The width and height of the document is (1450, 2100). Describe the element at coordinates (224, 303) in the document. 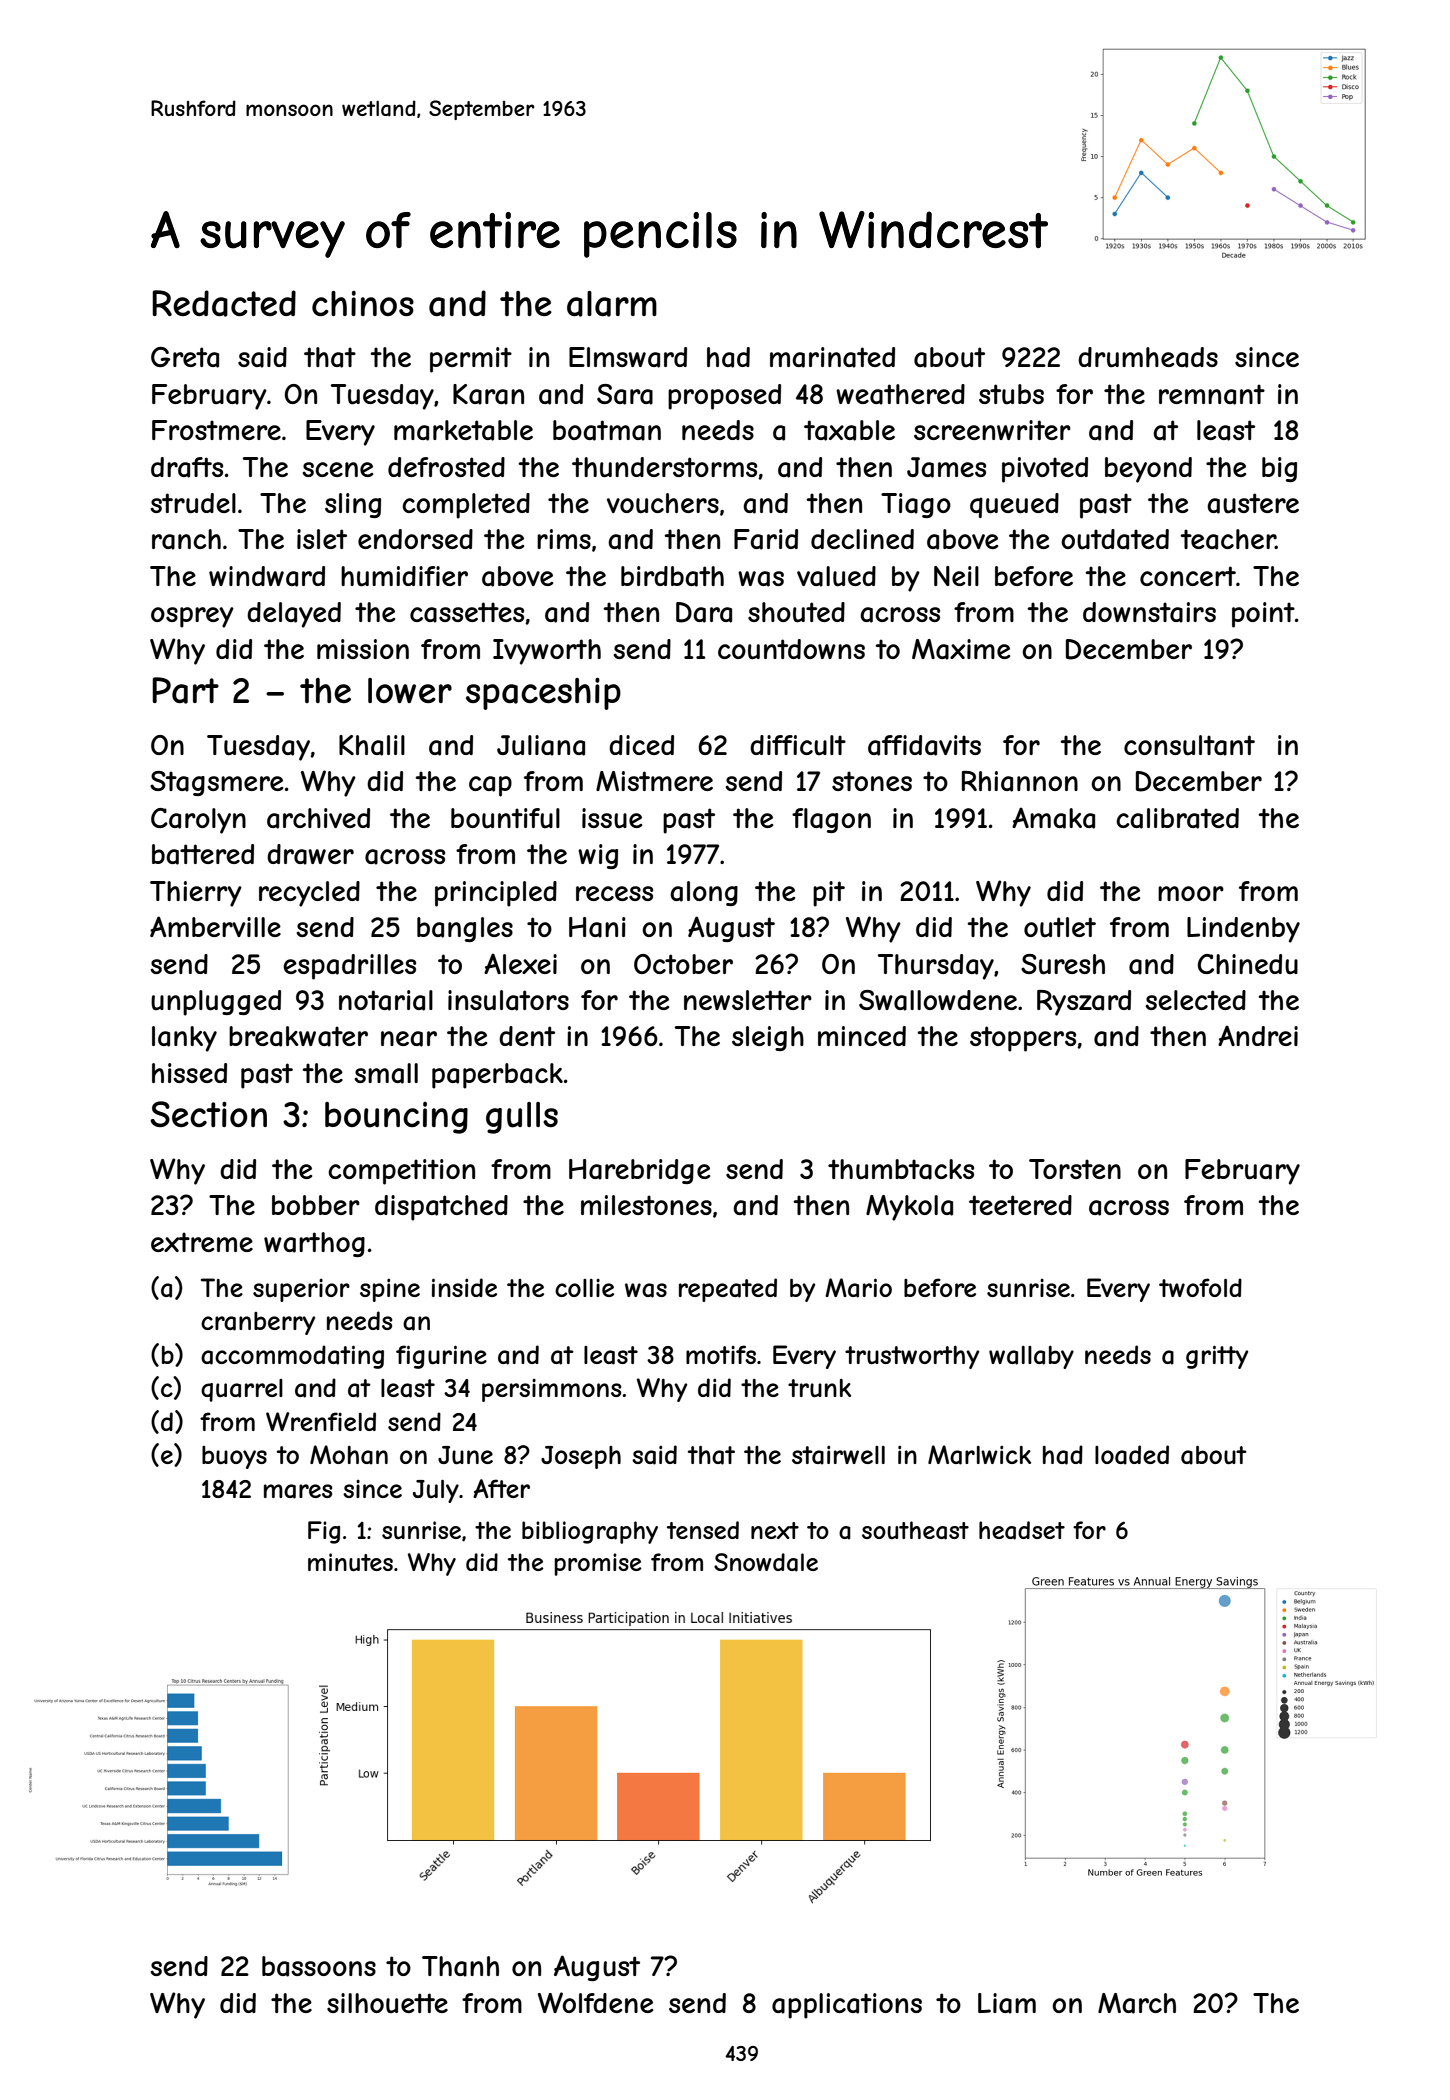

I see `Redacted` at that location.
